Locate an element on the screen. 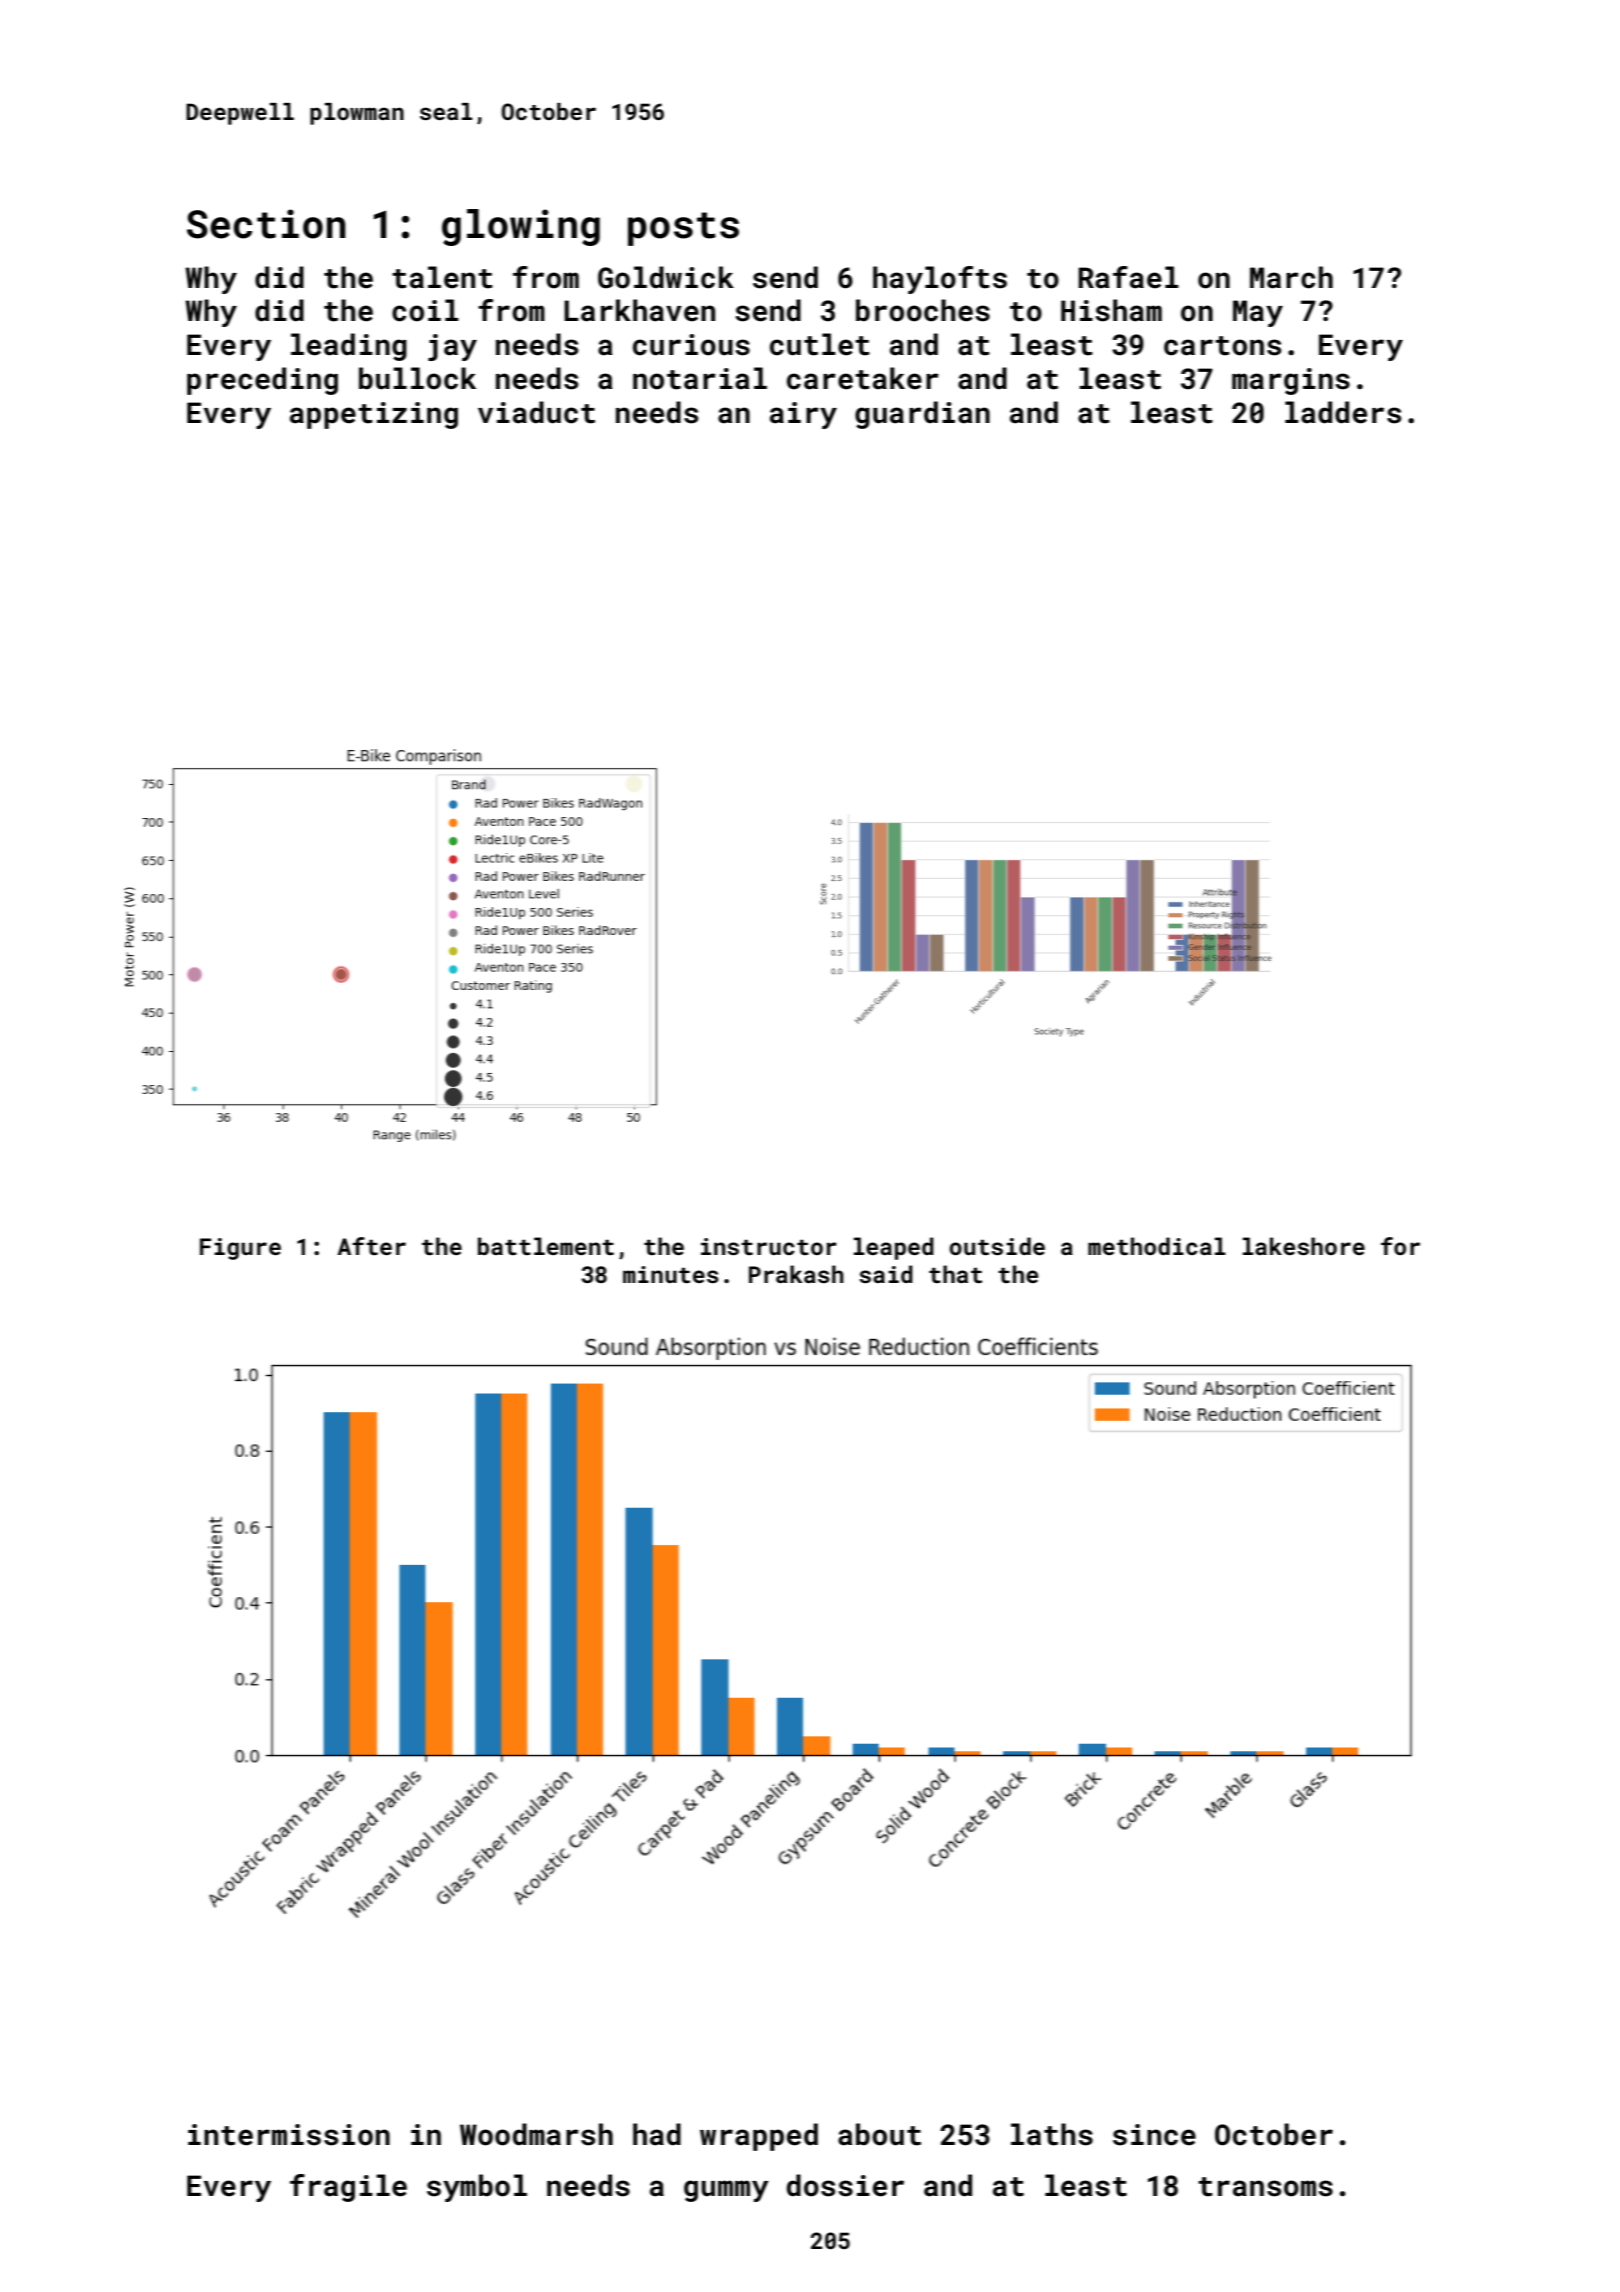 The image size is (1620, 2292). about is located at coordinates (879, 2134).
